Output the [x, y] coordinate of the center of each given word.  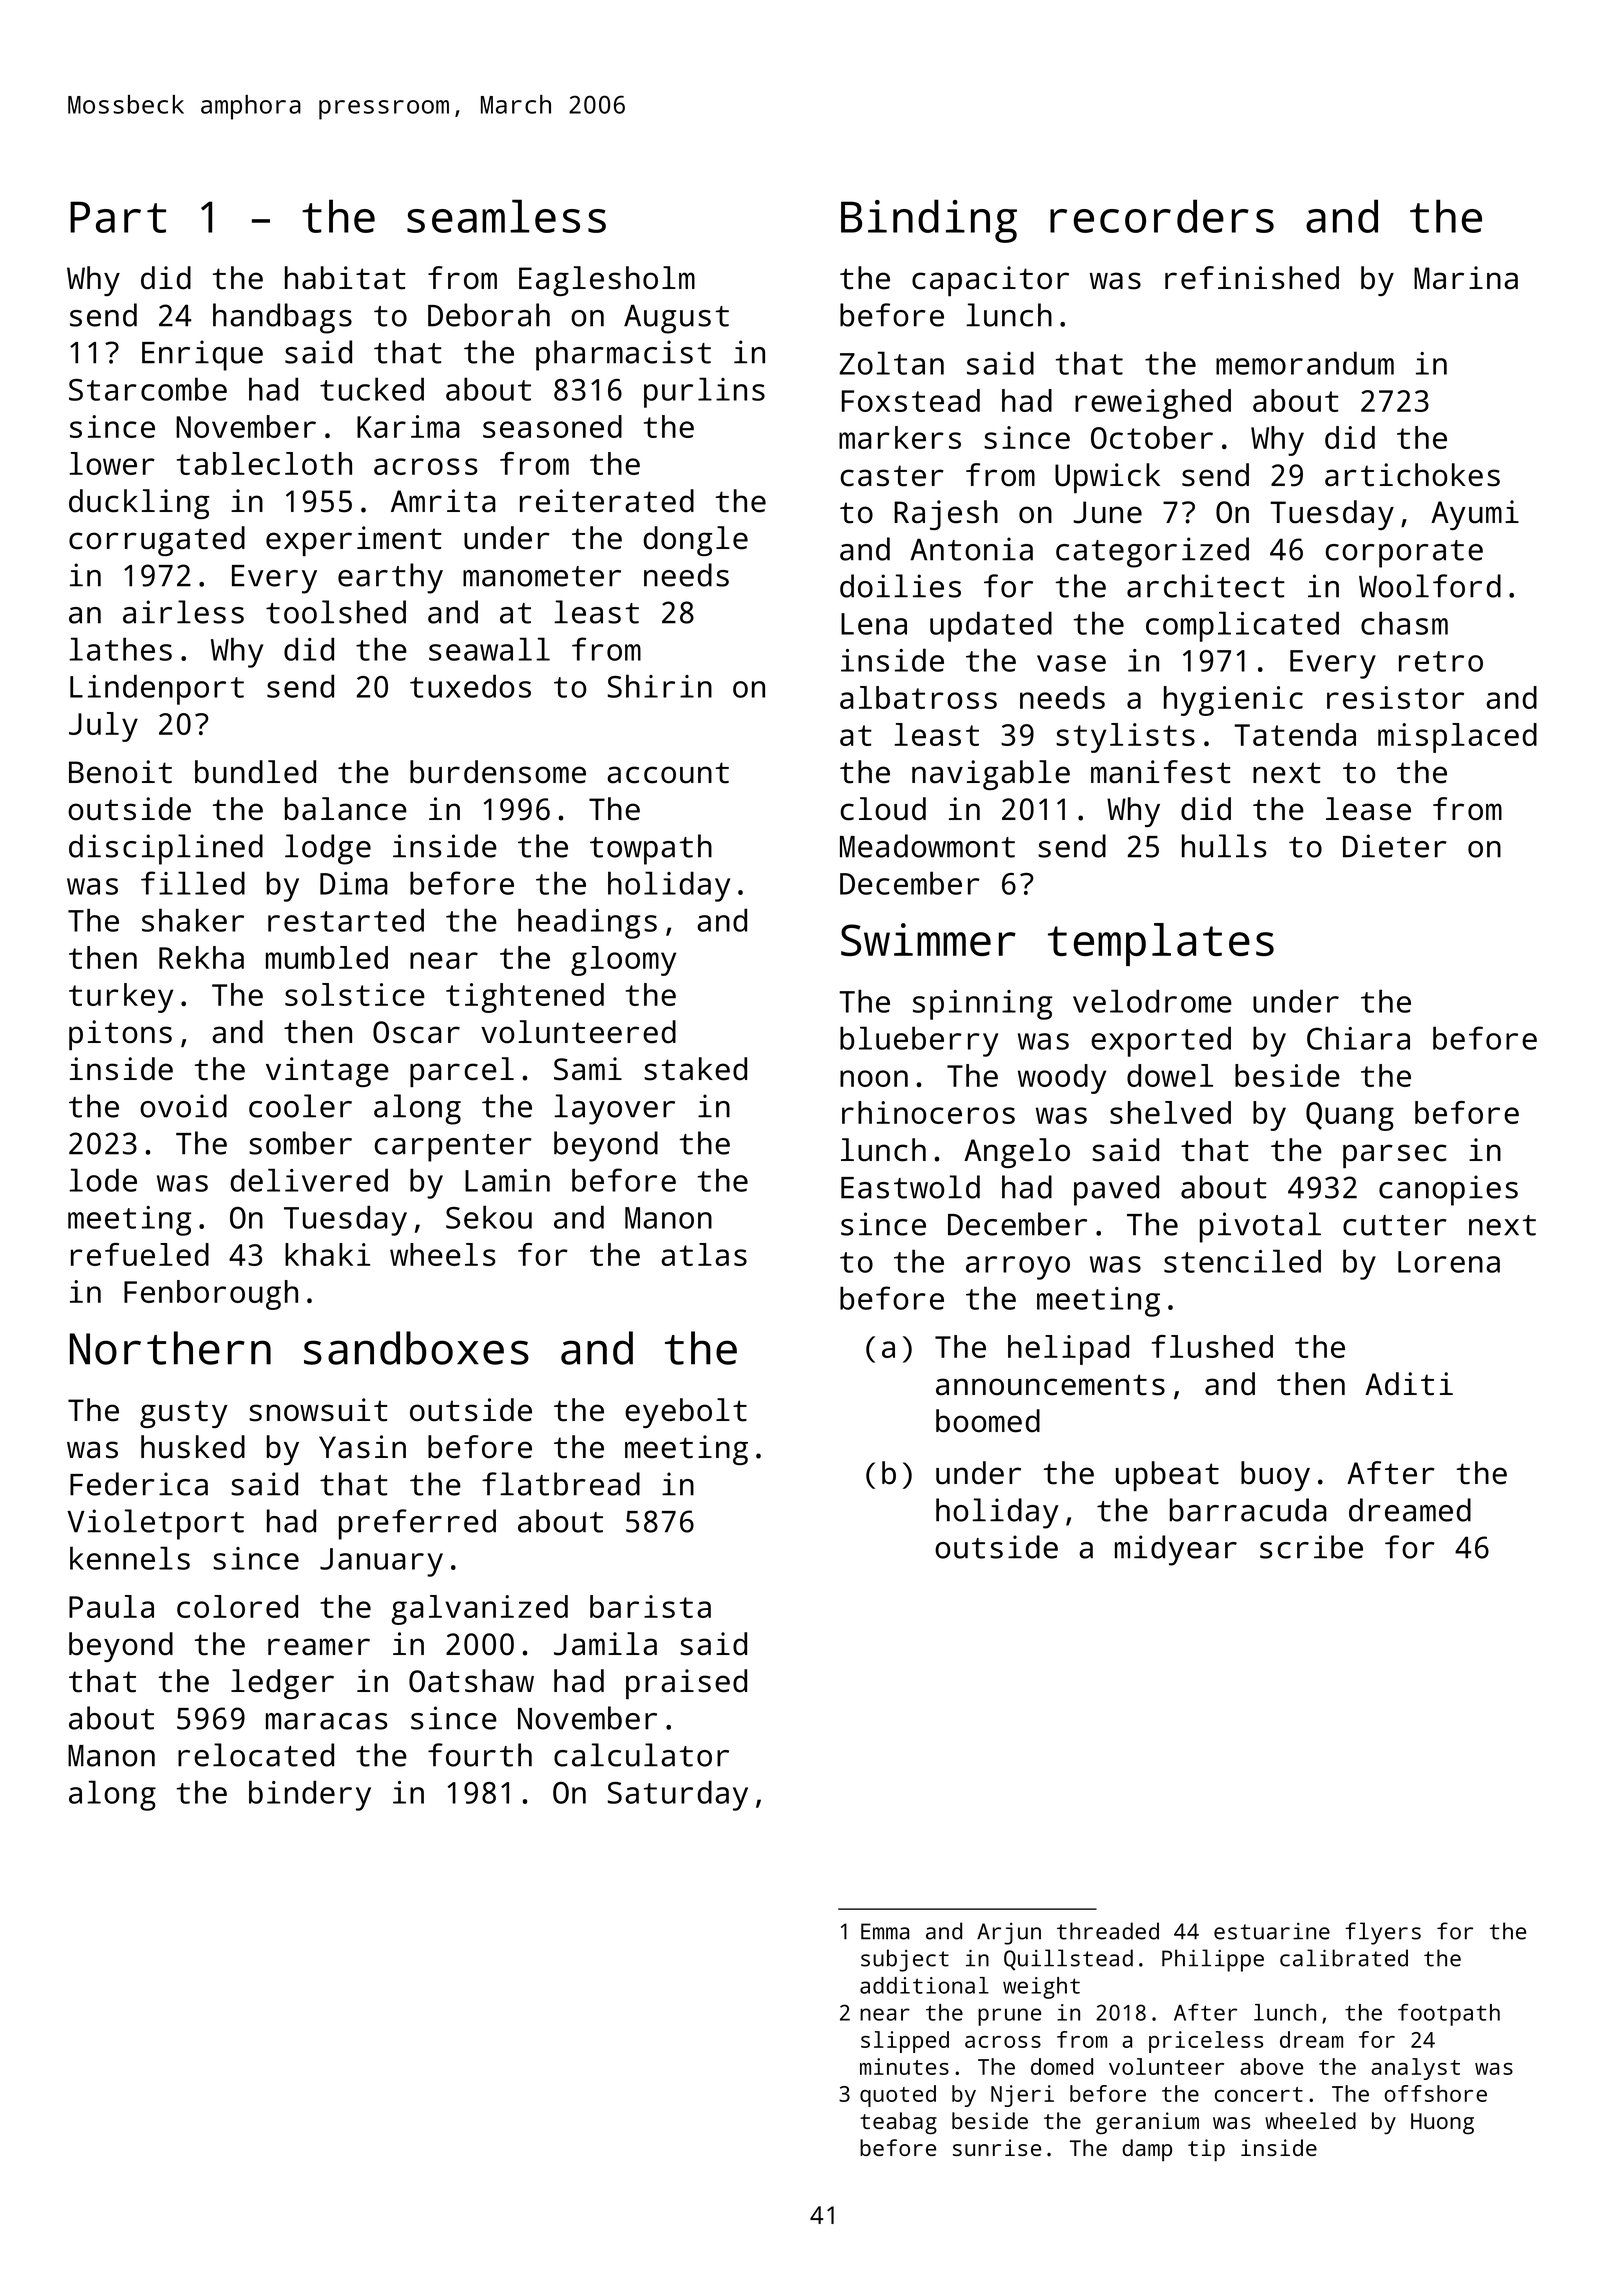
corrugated [157, 541]
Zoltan [891, 363]
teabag [898, 2123]
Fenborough [211, 1295]
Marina [1466, 278]
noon [874, 1078]
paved [1116, 1190]
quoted [898, 2096]
